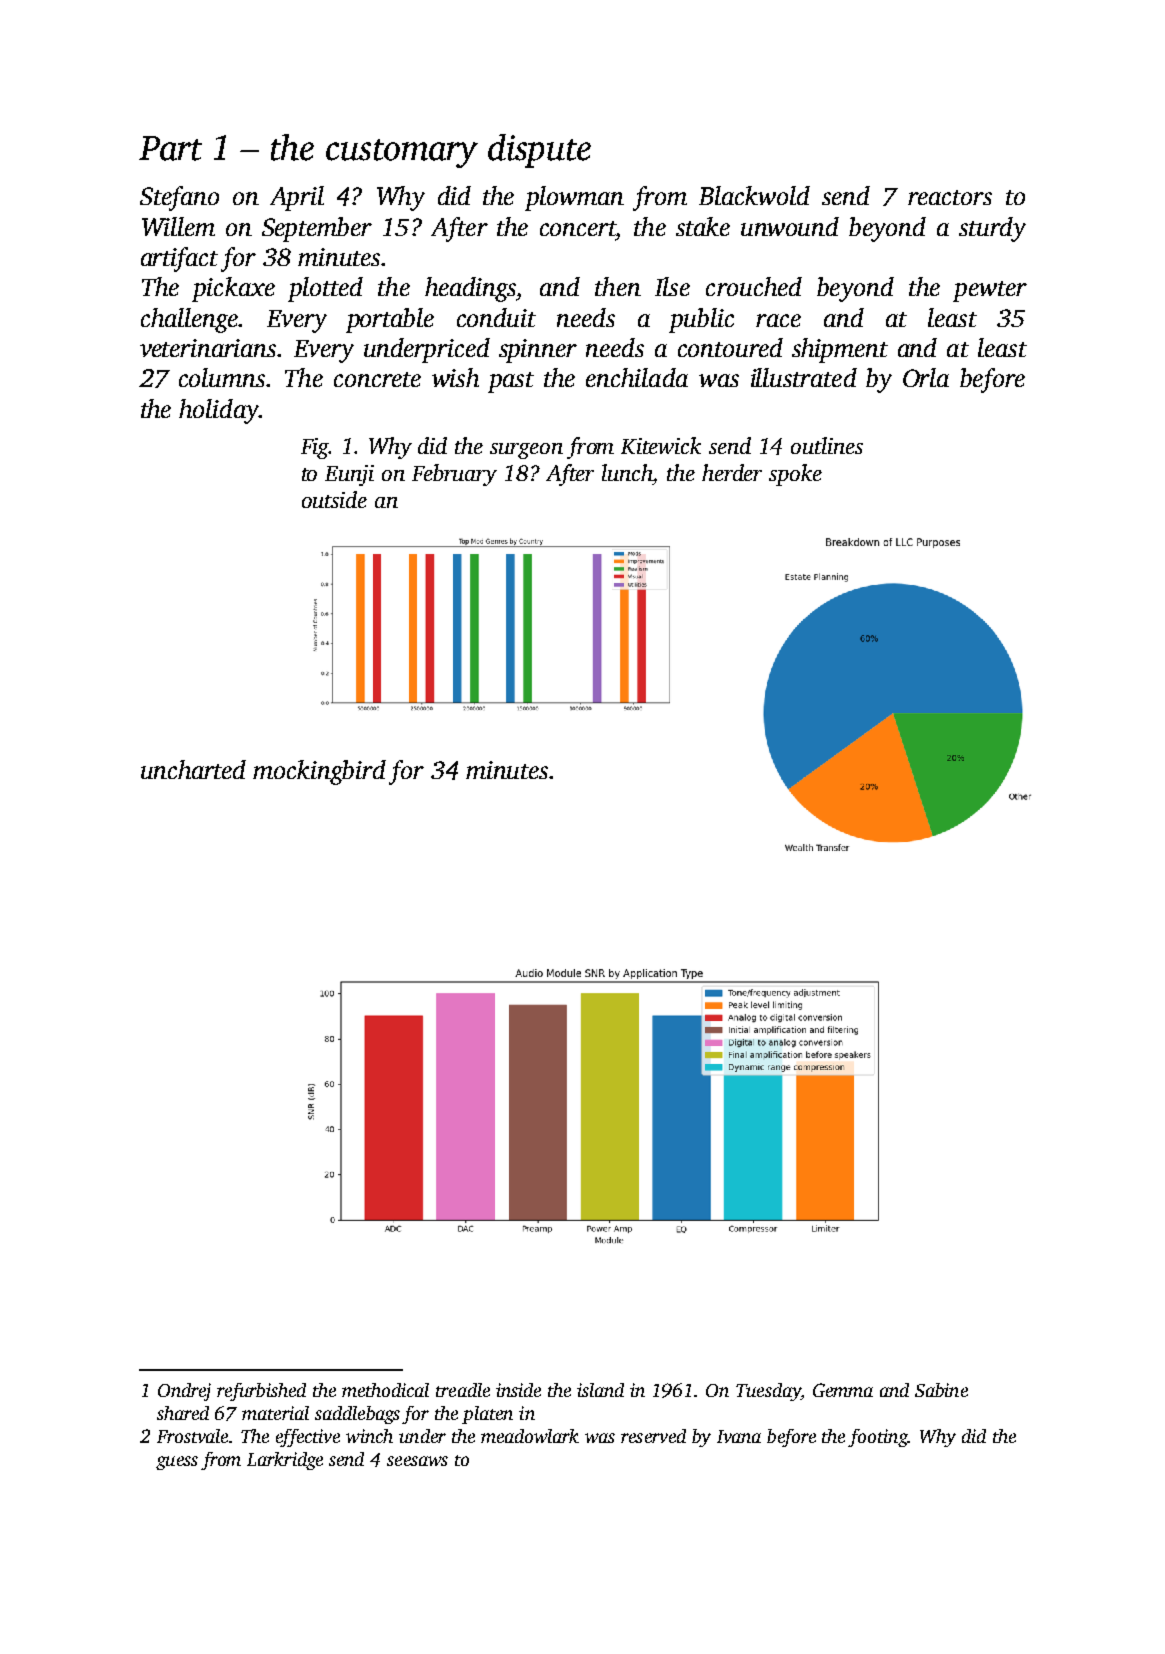 The height and width of the image is (1654, 1165). Describe the element at coordinates (878, 1438) in the image. I see `footing` at that location.
